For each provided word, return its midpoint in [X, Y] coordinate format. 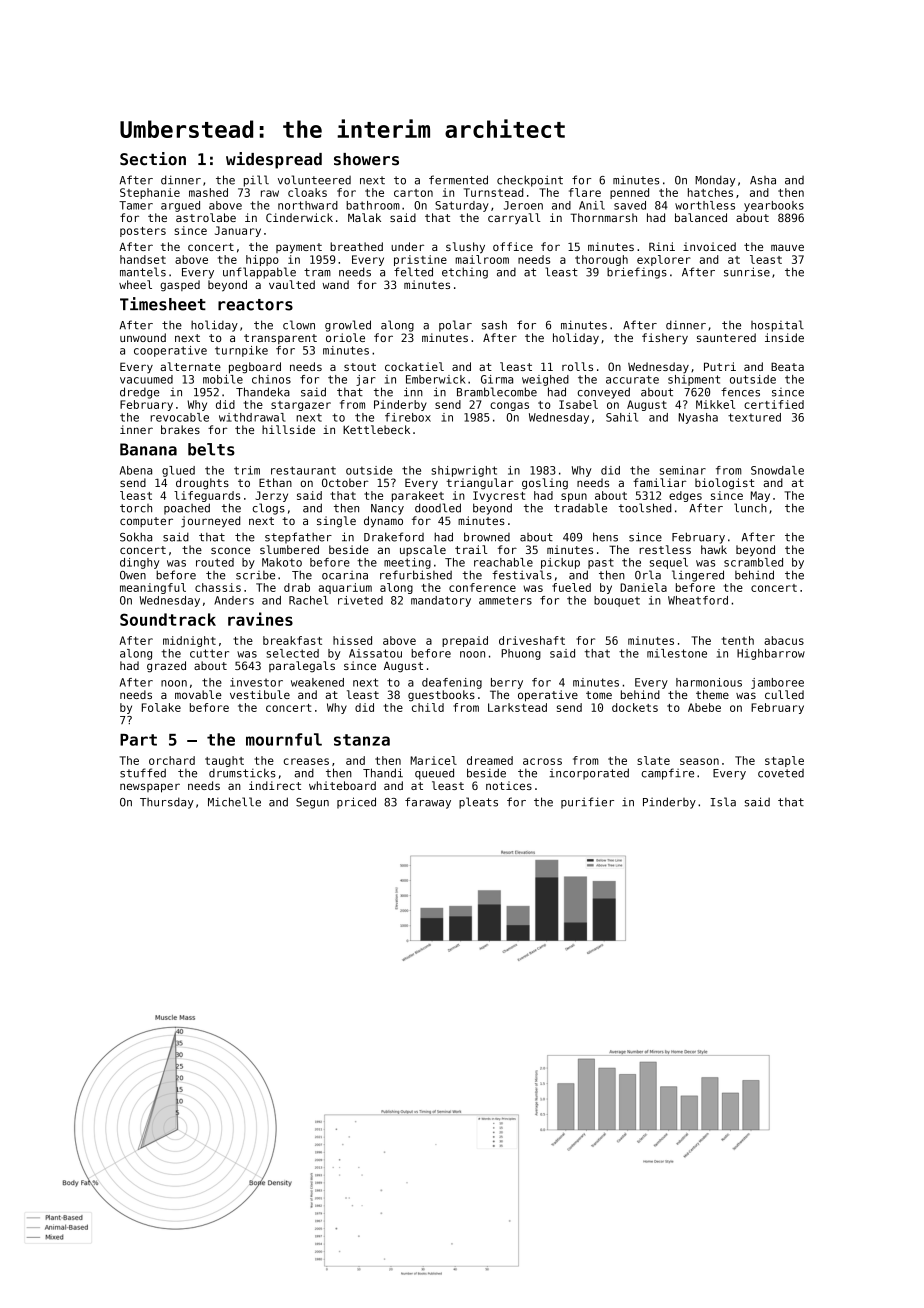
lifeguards [207, 496]
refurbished [416, 575]
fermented [458, 180]
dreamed [490, 760]
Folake [161, 707]
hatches [710, 192]
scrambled [753, 562]
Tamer [136, 205]
